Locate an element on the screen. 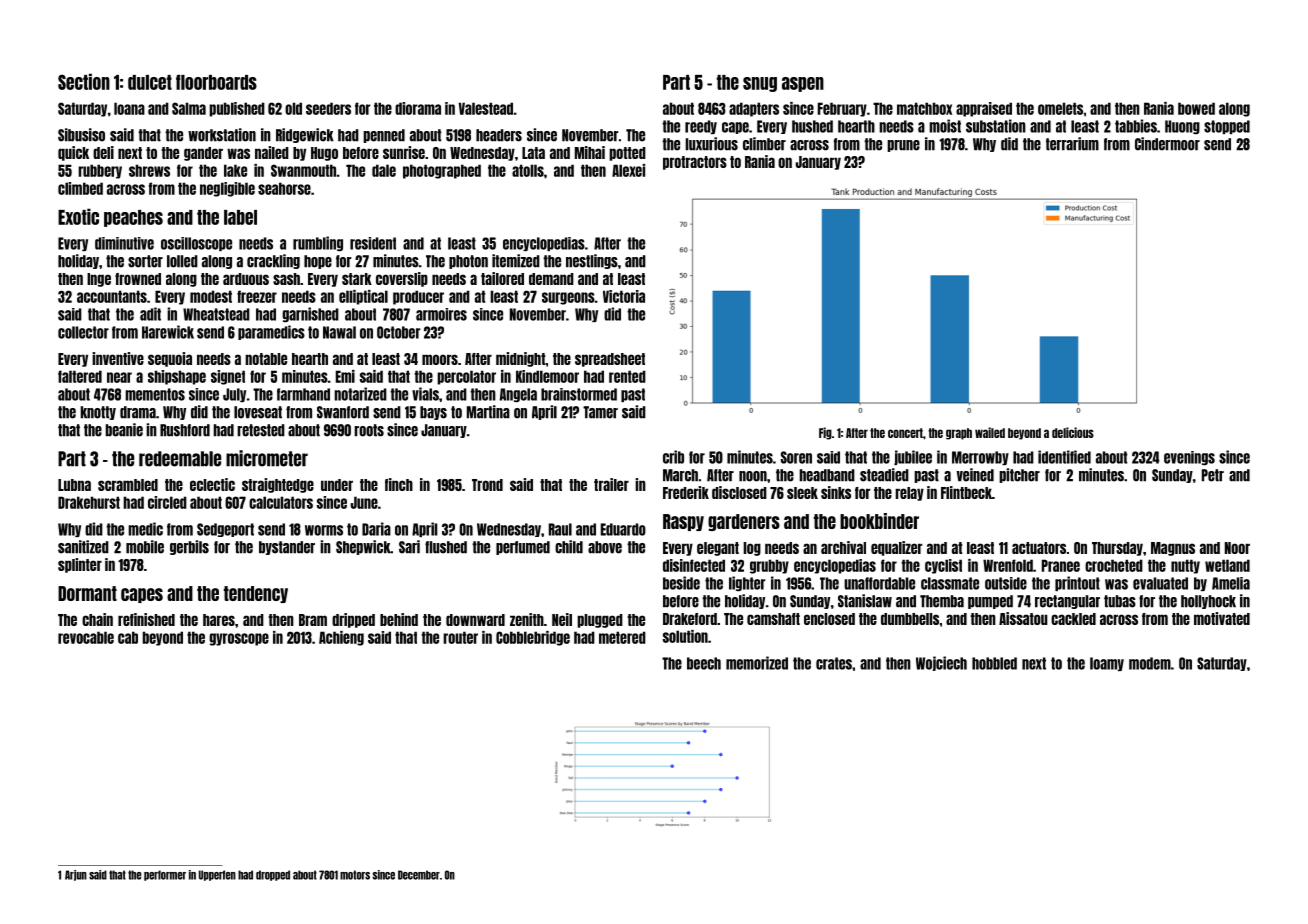  dropped is located at coordinates (273, 875).
